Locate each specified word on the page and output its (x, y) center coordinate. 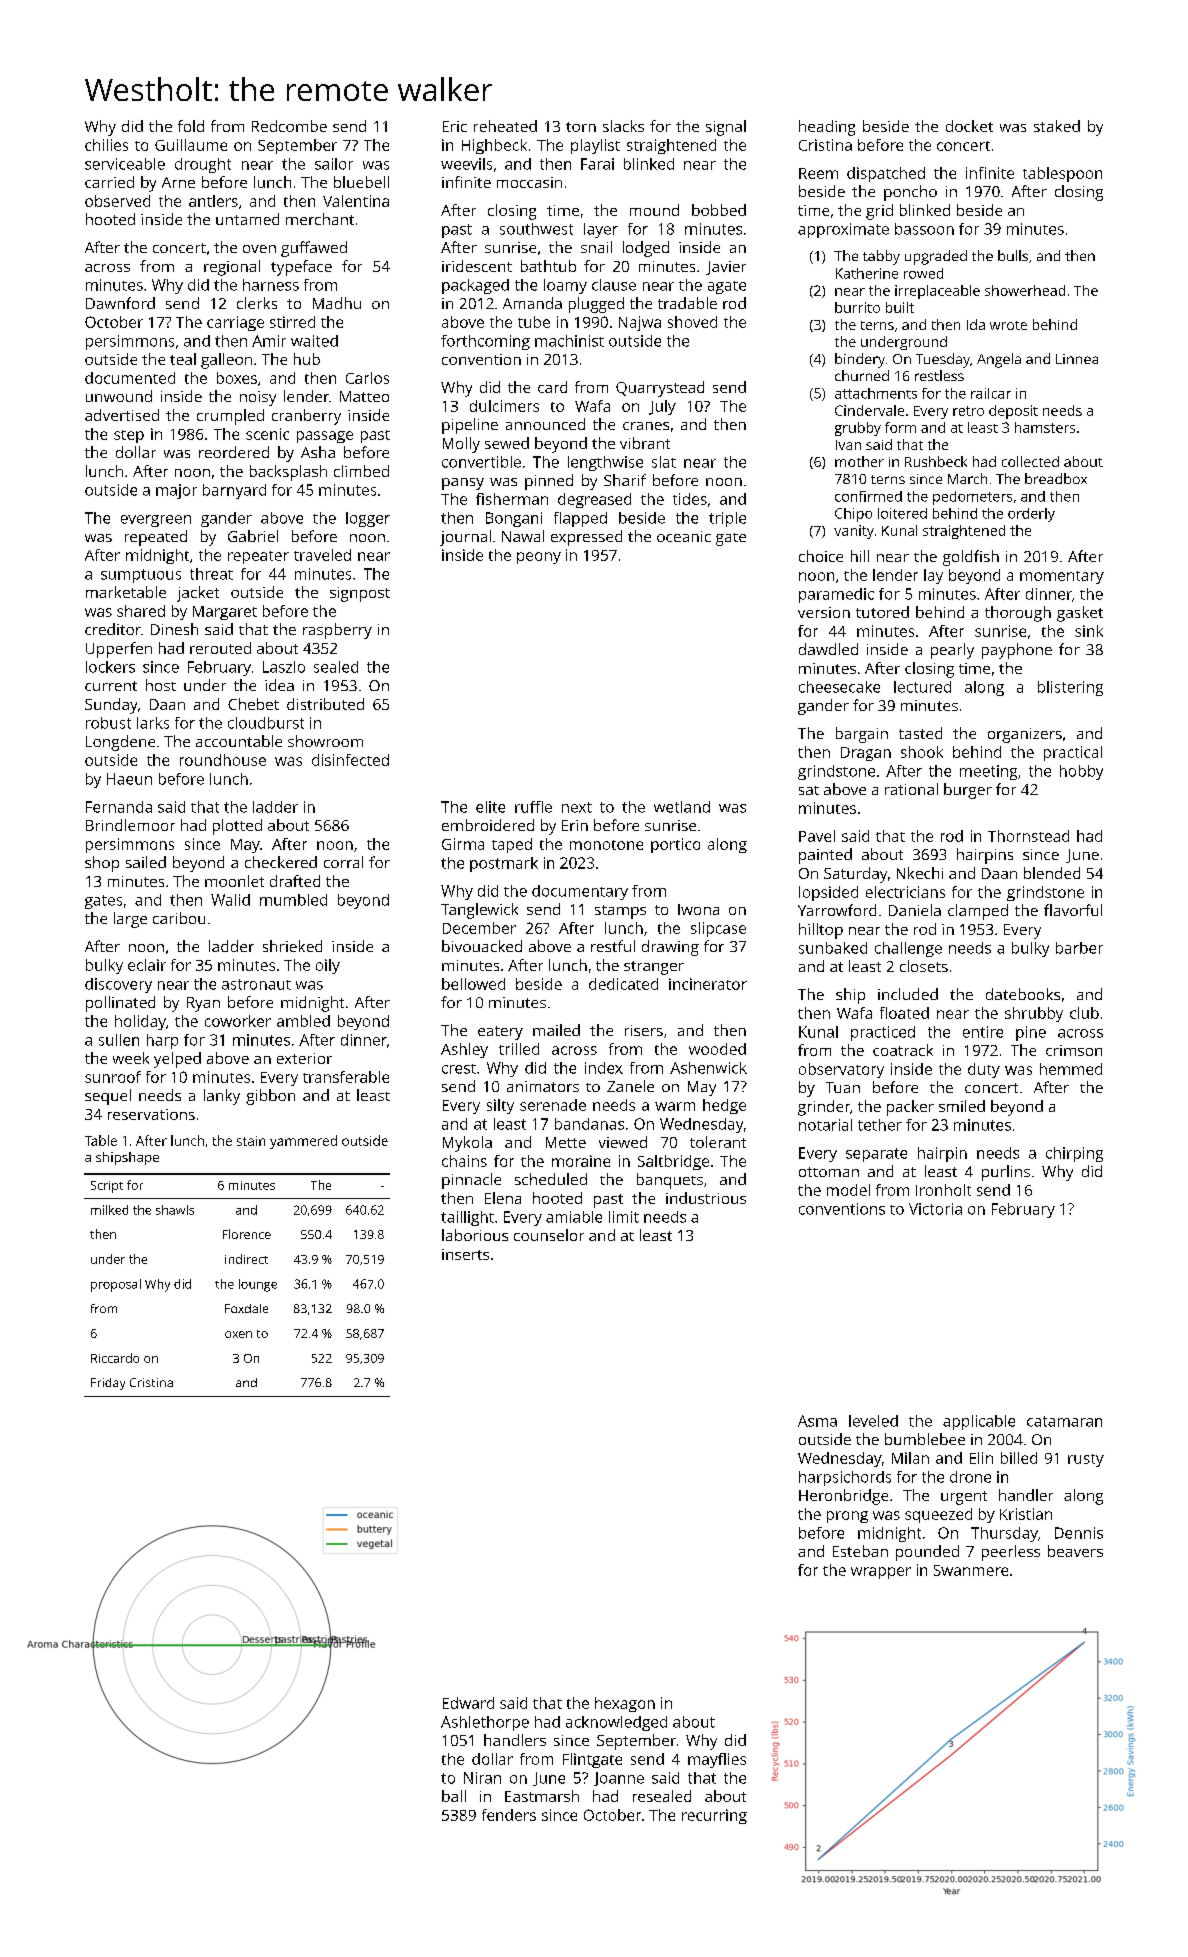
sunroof (113, 1077)
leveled (873, 1421)
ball (454, 1796)
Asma (817, 1421)
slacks (623, 126)
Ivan (848, 445)
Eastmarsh (542, 1796)
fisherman (512, 499)
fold (191, 126)
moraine (581, 1161)
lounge (258, 1285)
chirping (1074, 1154)
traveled (322, 555)
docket (969, 126)
